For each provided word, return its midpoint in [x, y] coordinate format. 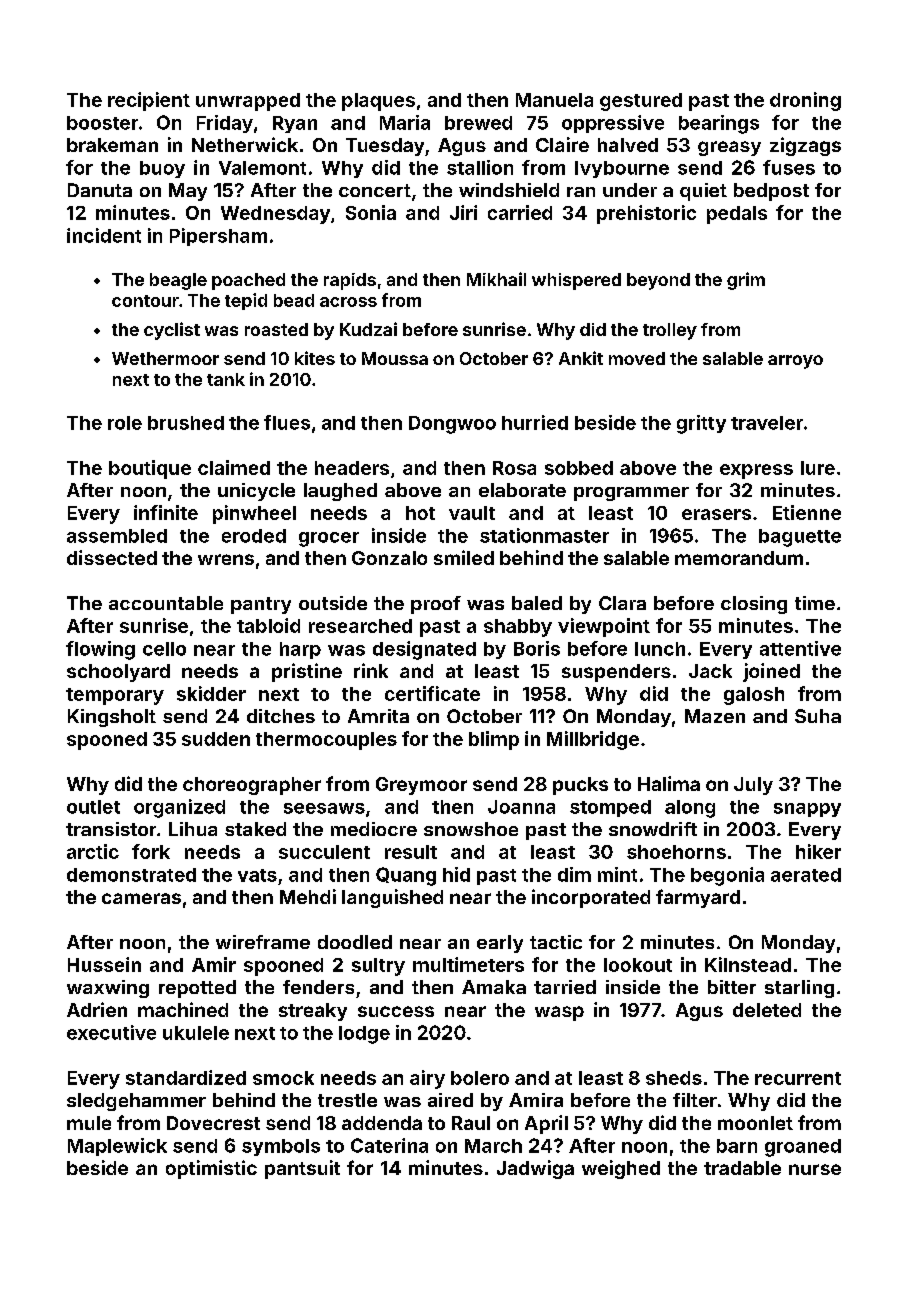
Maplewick [117, 1147]
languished [392, 898]
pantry [261, 605]
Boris [537, 648]
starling [799, 989]
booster [102, 123]
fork [151, 851]
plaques [378, 102]
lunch [660, 649]
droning [805, 101]
